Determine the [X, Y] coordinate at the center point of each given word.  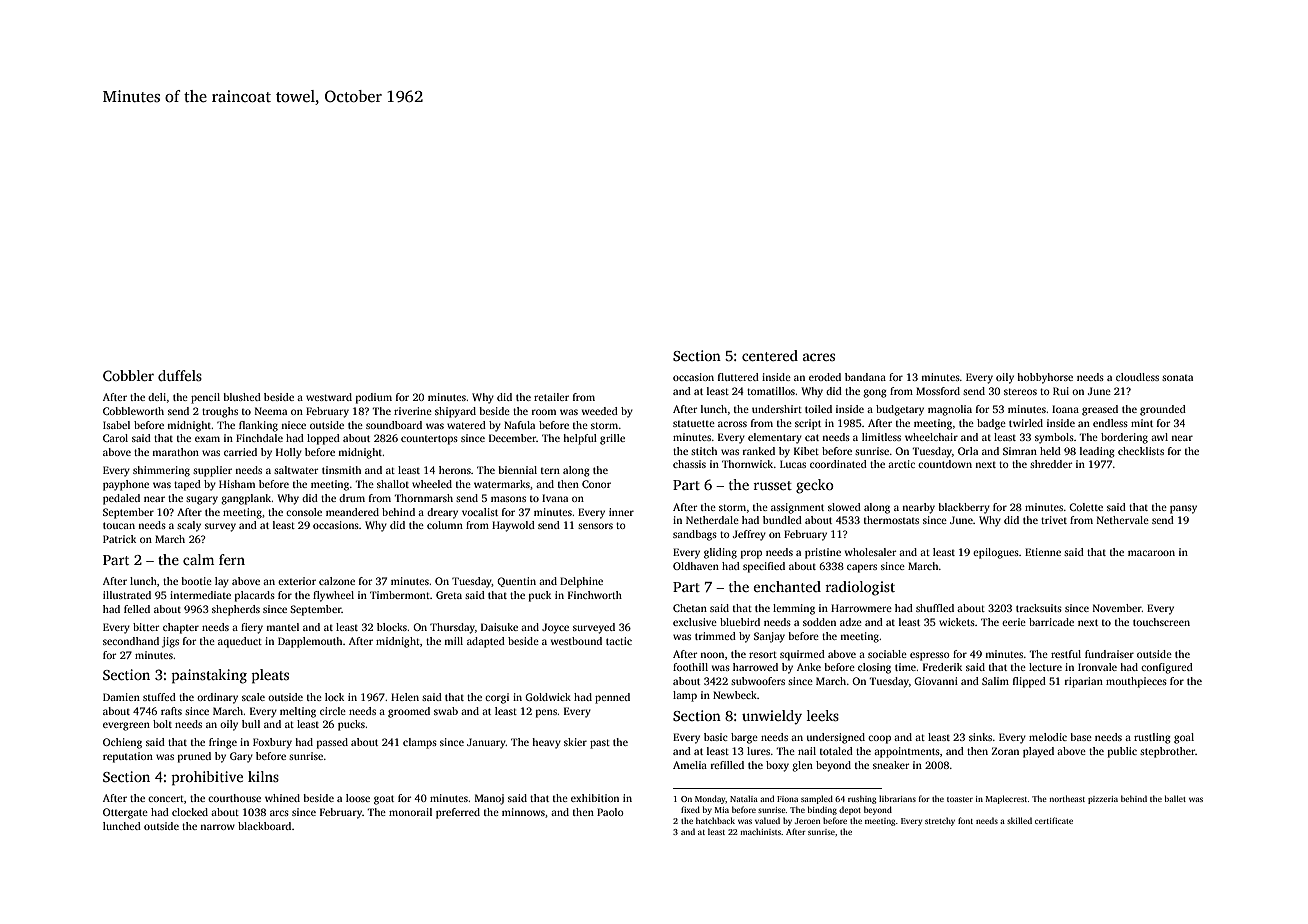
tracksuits [1039, 608]
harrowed [755, 667]
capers [862, 568]
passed [332, 743]
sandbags [695, 535]
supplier [212, 471]
